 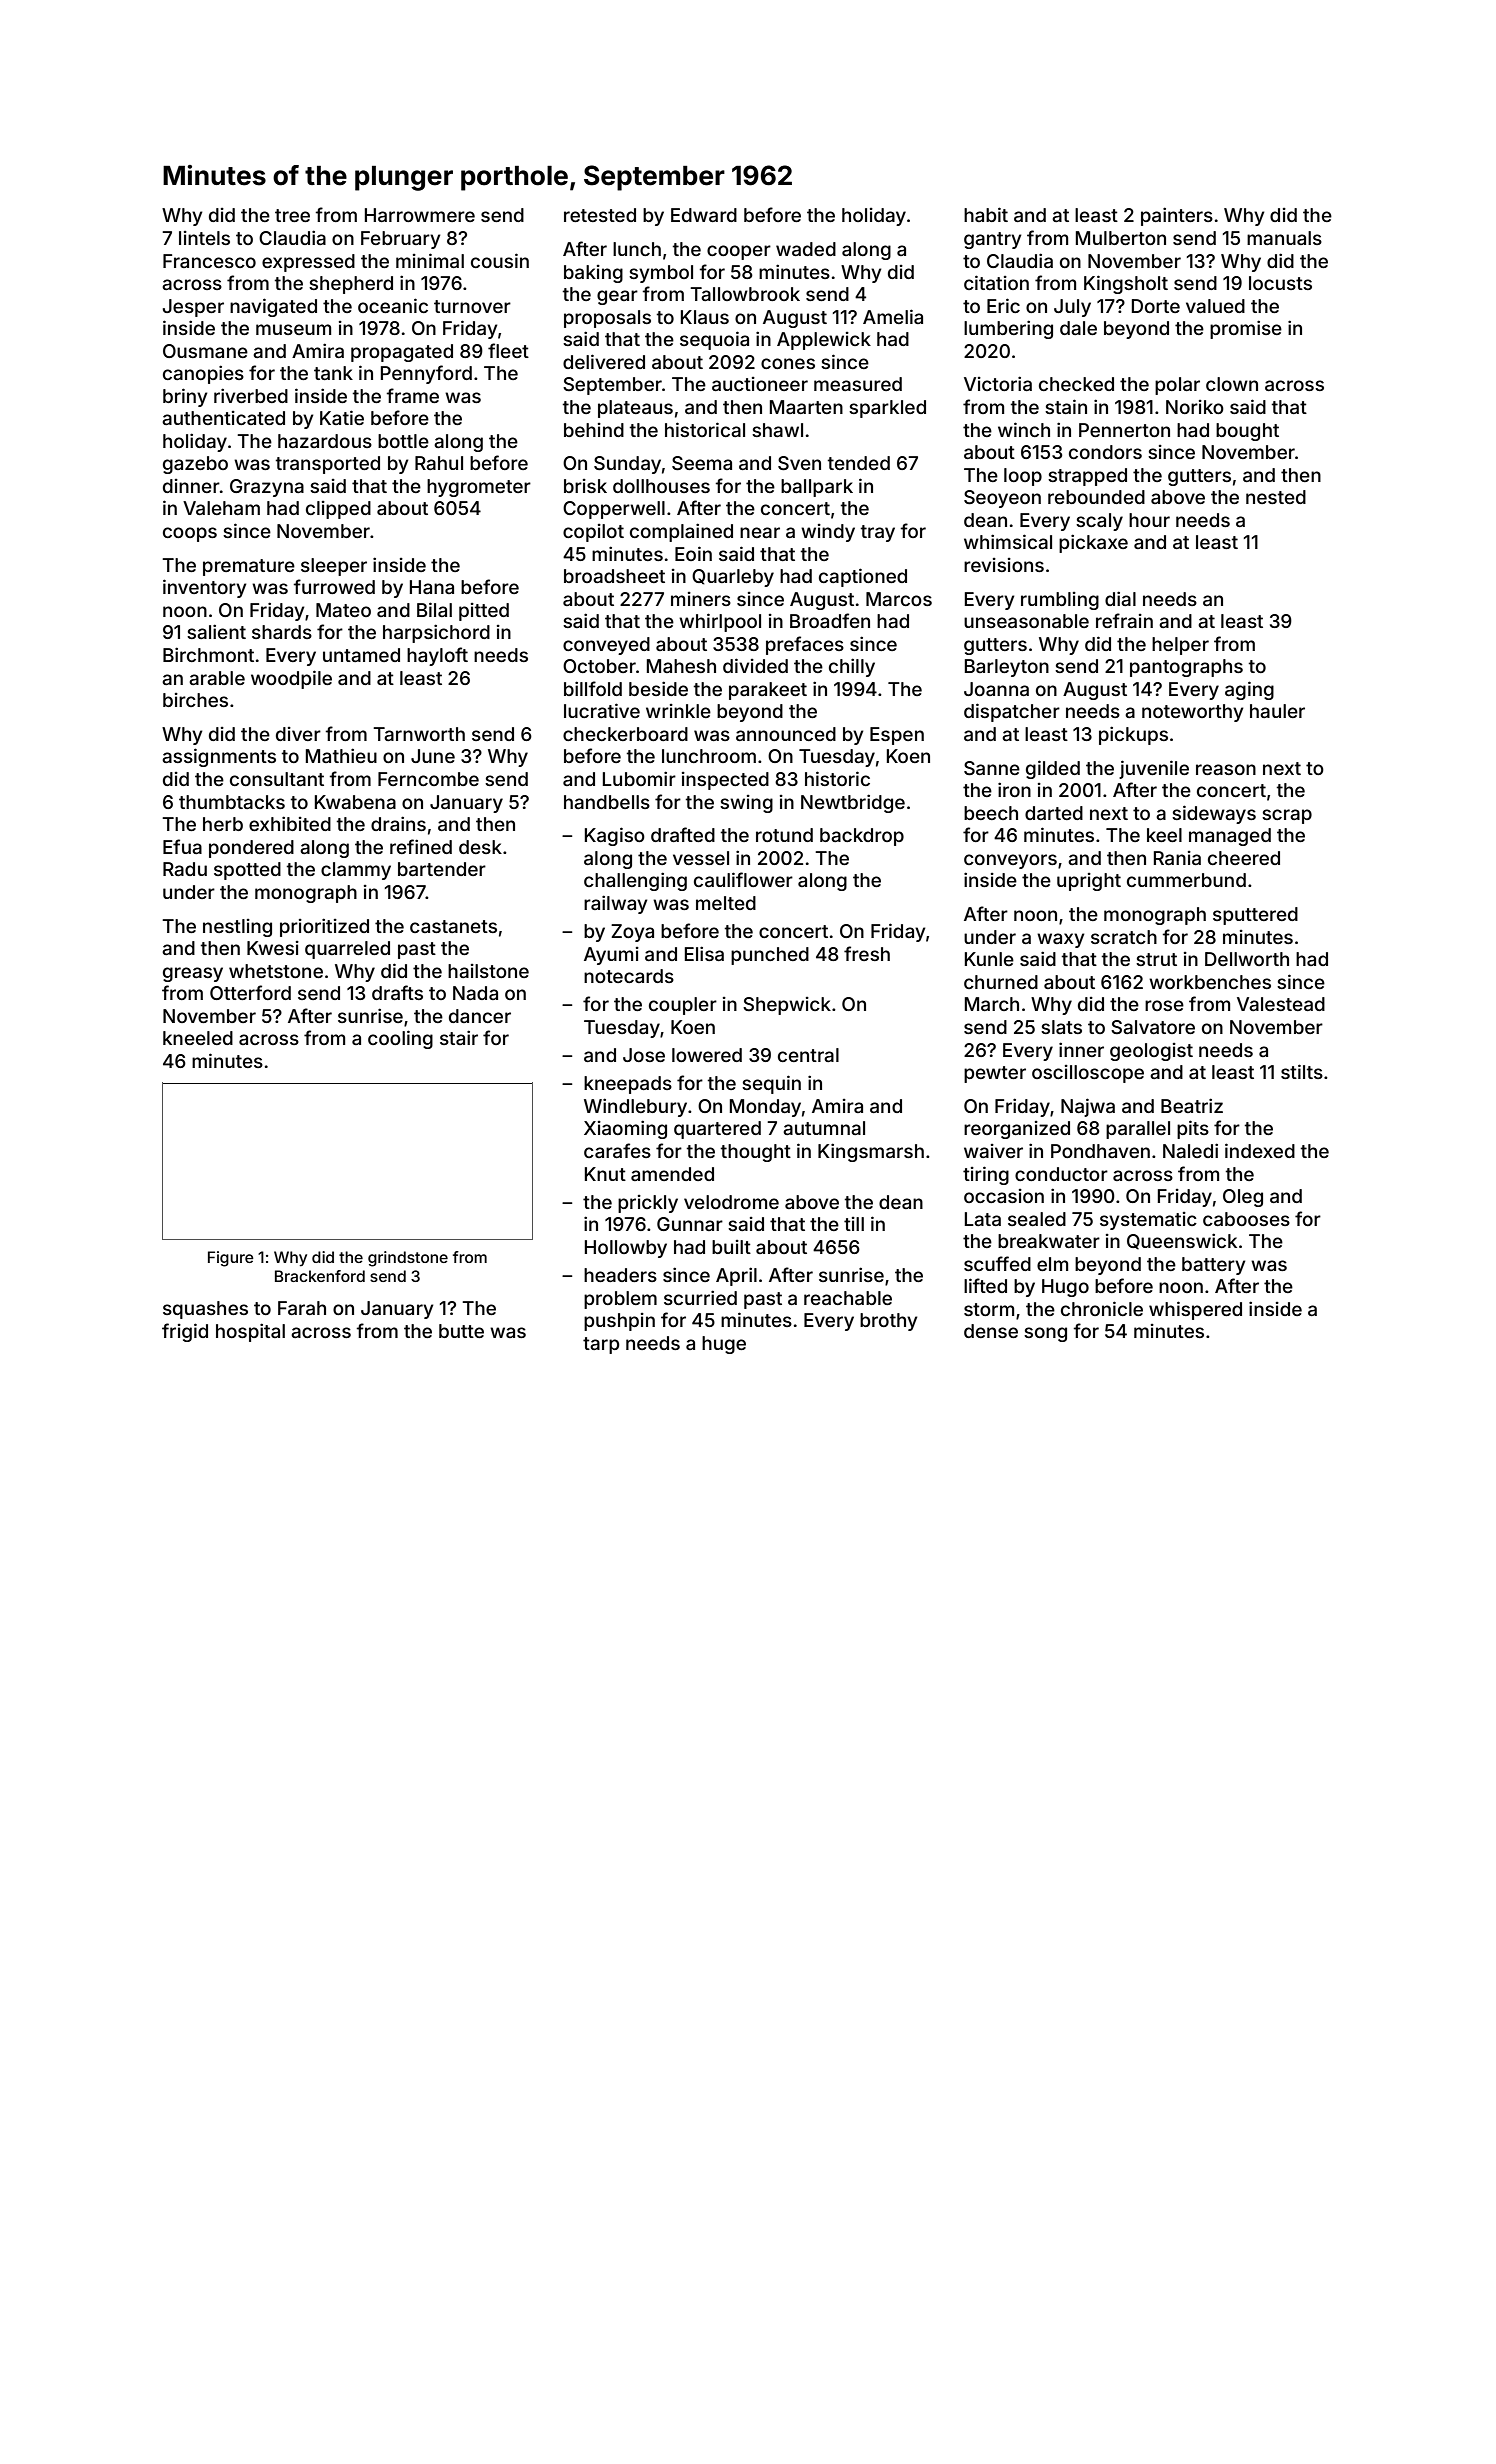 What do you see at coordinates (398, 823) in the document?
I see `drains` at bounding box center [398, 823].
